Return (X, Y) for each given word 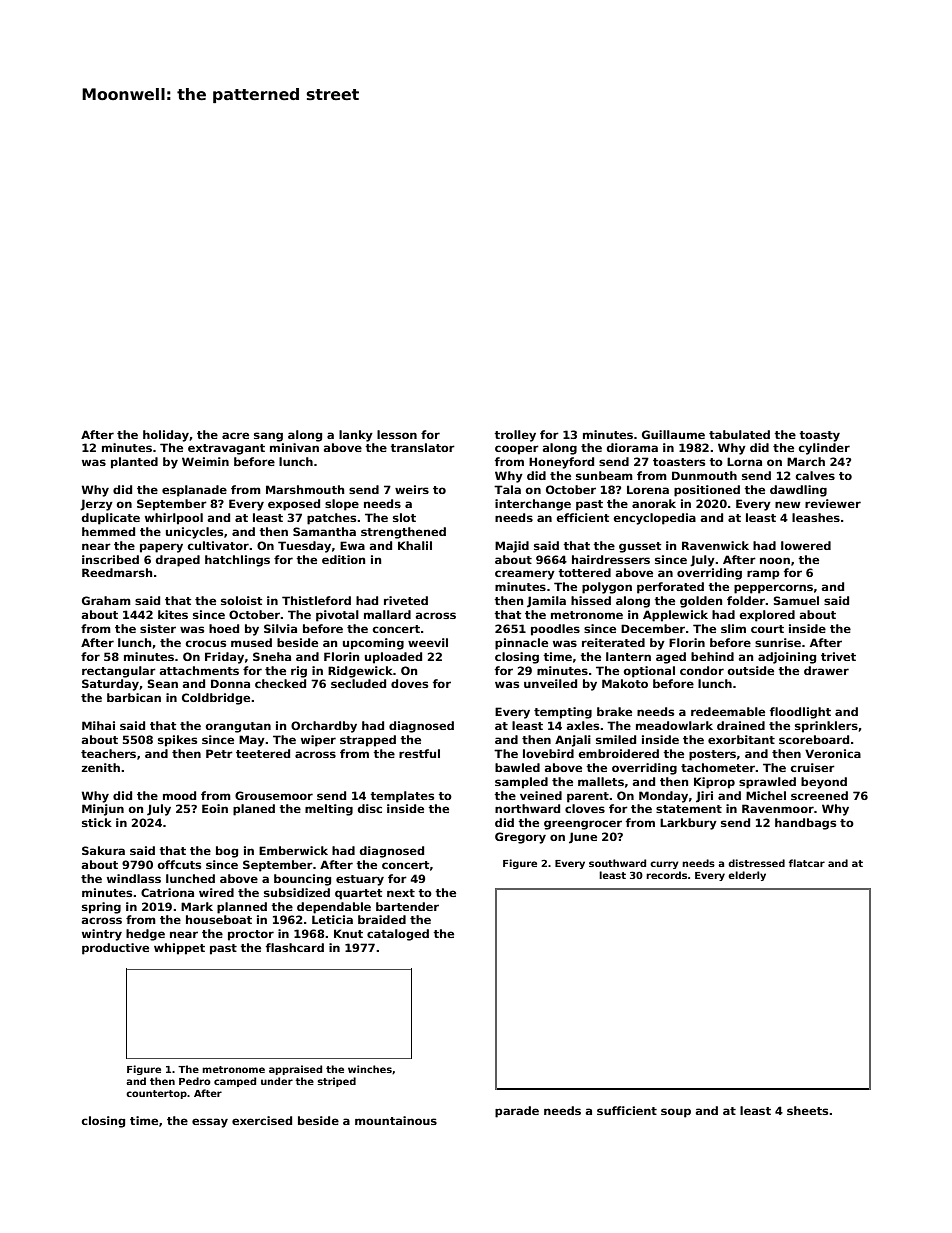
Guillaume (673, 434)
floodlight (800, 713)
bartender (407, 906)
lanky (356, 436)
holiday (166, 436)
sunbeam (604, 475)
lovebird (548, 753)
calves (815, 475)
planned (242, 908)
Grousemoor (274, 795)
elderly (747, 876)
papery (161, 548)
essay (210, 1123)
